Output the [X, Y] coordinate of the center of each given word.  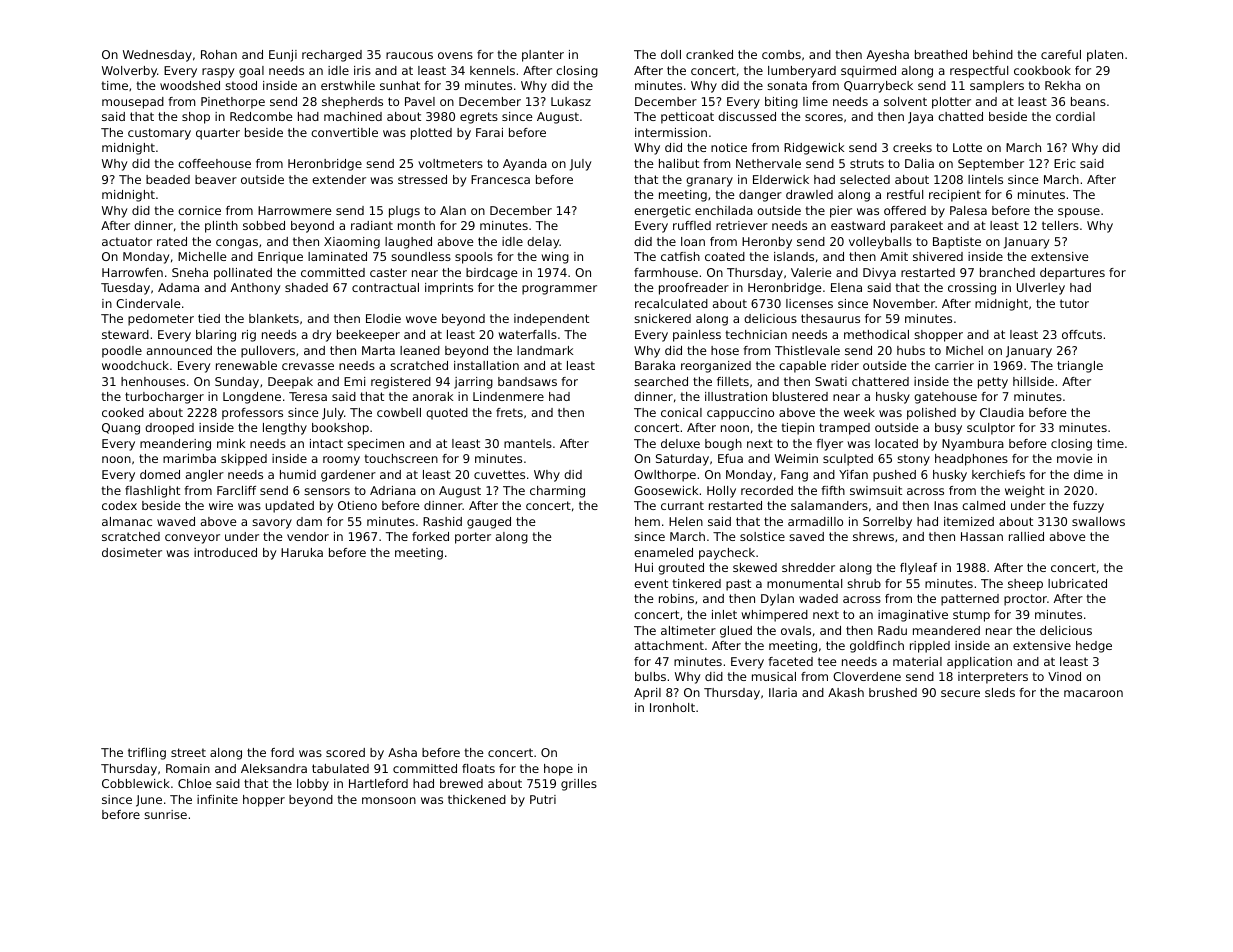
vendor [308, 536]
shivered [938, 256]
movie [1075, 458]
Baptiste [957, 243]
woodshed [190, 85]
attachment [669, 645]
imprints [449, 289]
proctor [1025, 600]
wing [555, 258]
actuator [127, 241]
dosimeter [132, 552]
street [188, 752]
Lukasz [571, 101]
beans [1088, 101]
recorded [767, 490]
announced [179, 350]
